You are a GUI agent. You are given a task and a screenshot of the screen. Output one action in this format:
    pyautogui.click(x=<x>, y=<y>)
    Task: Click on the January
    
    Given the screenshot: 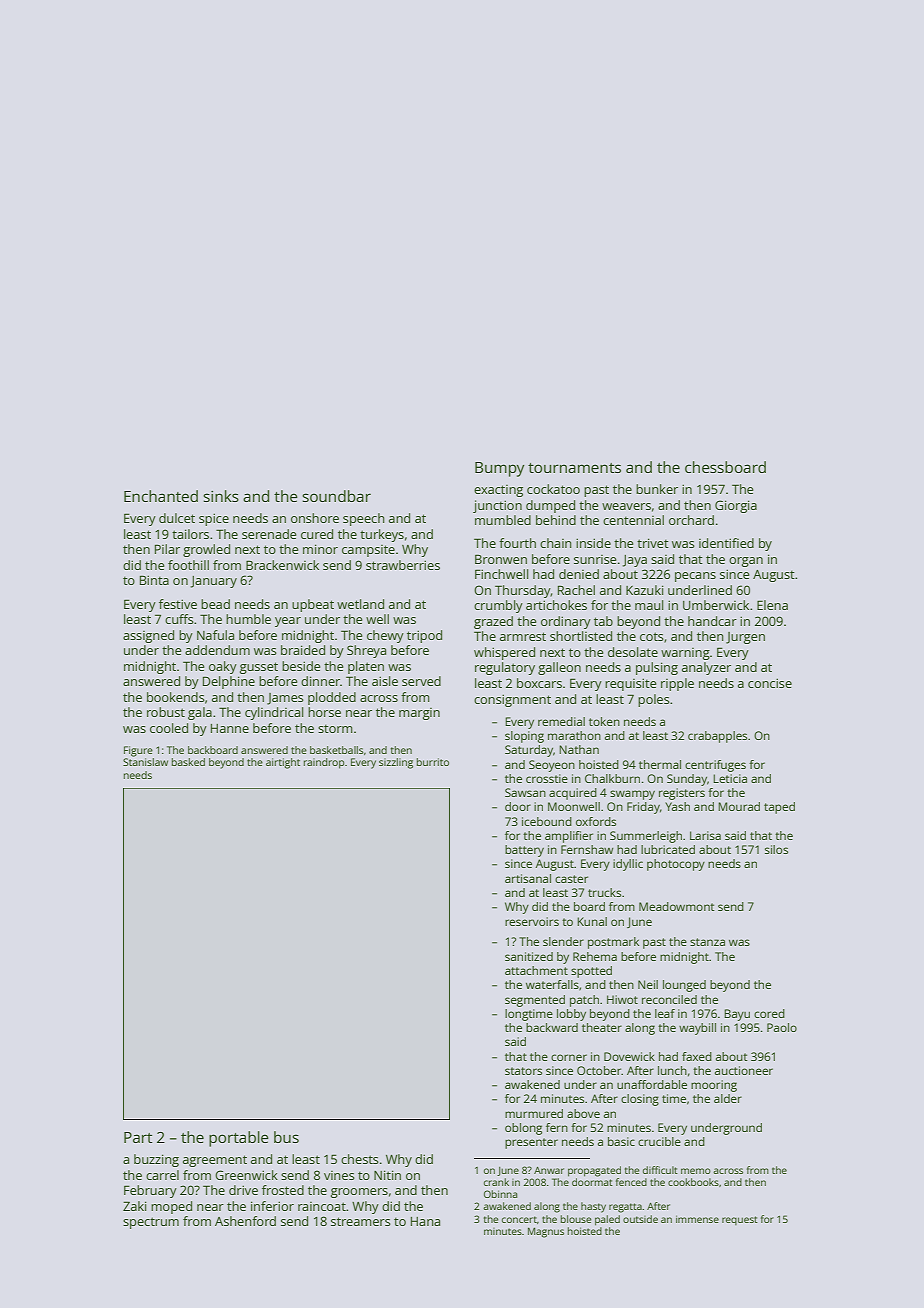 What is the action you would take?
    pyautogui.click(x=214, y=582)
